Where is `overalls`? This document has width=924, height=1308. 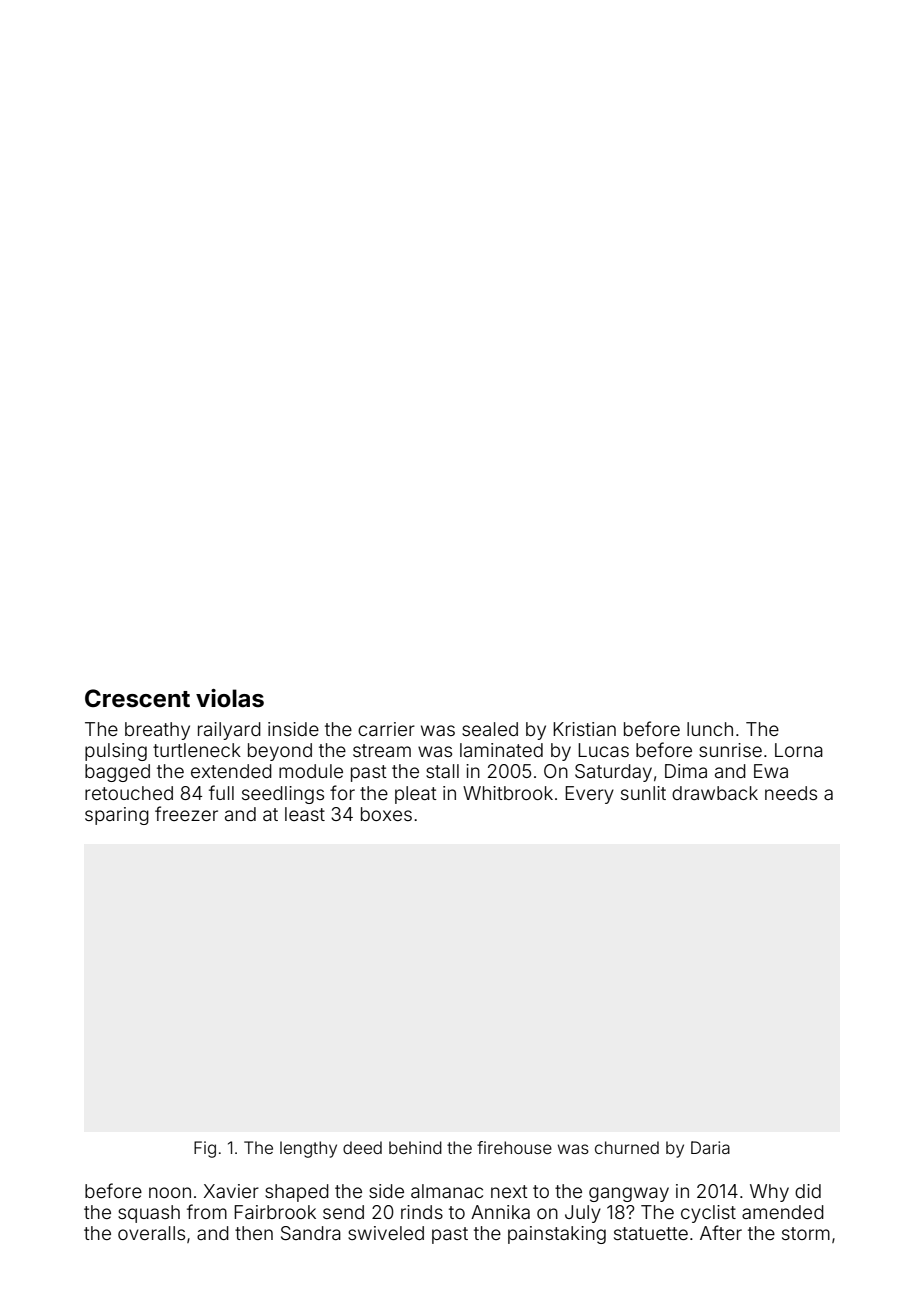
overalls is located at coordinates (151, 1233).
